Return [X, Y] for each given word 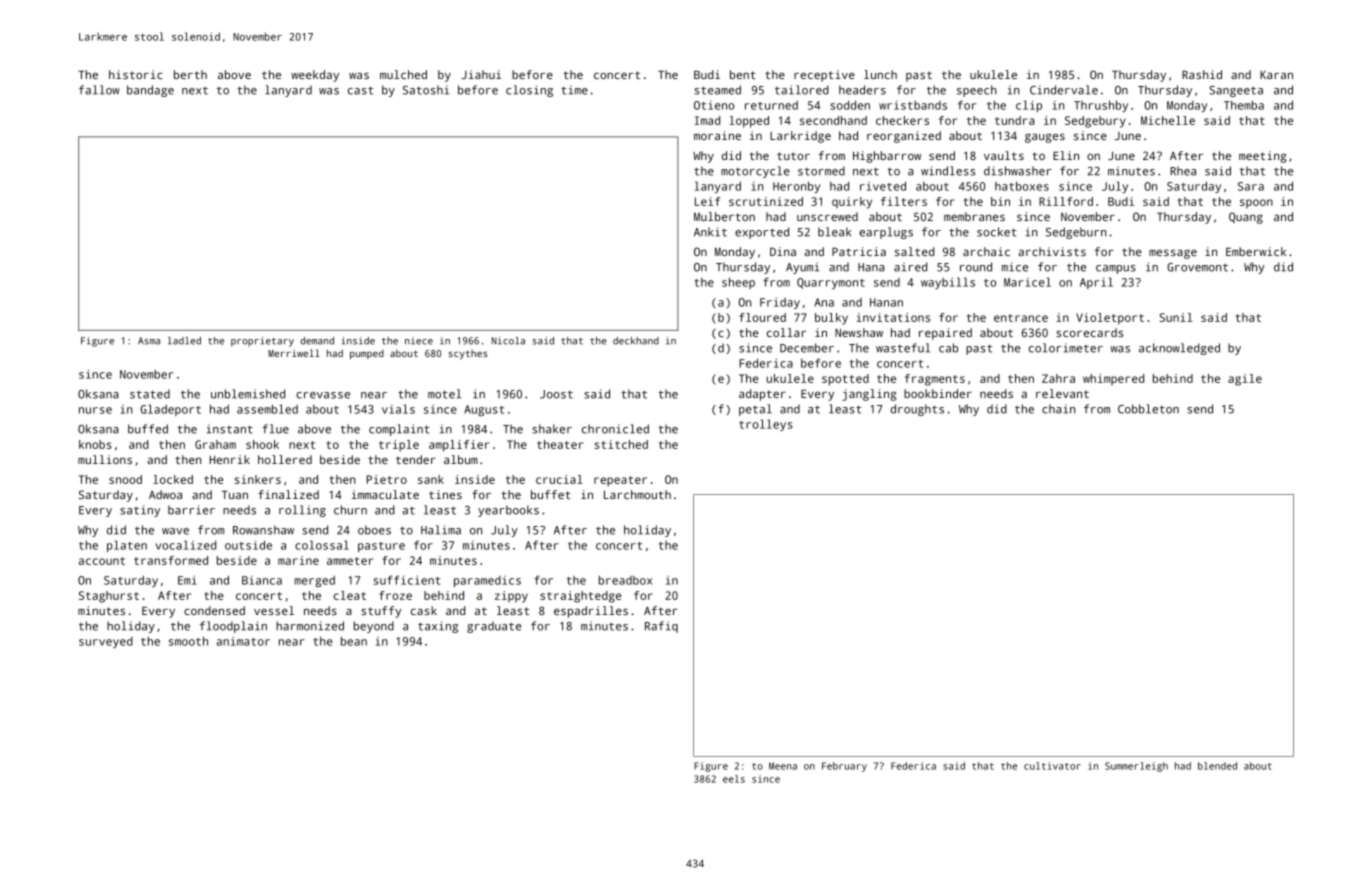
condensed [214, 610]
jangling [869, 395]
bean [354, 641]
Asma [149, 341]
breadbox [625, 580]
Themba [1244, 105]
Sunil [1176, 317]
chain [1058, 409]
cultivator [1052, 766]
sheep [738, 283]
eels [734, 779]
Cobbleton [1148, 409]
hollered [285, 459]
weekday [315, 76]
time [574, 90]
